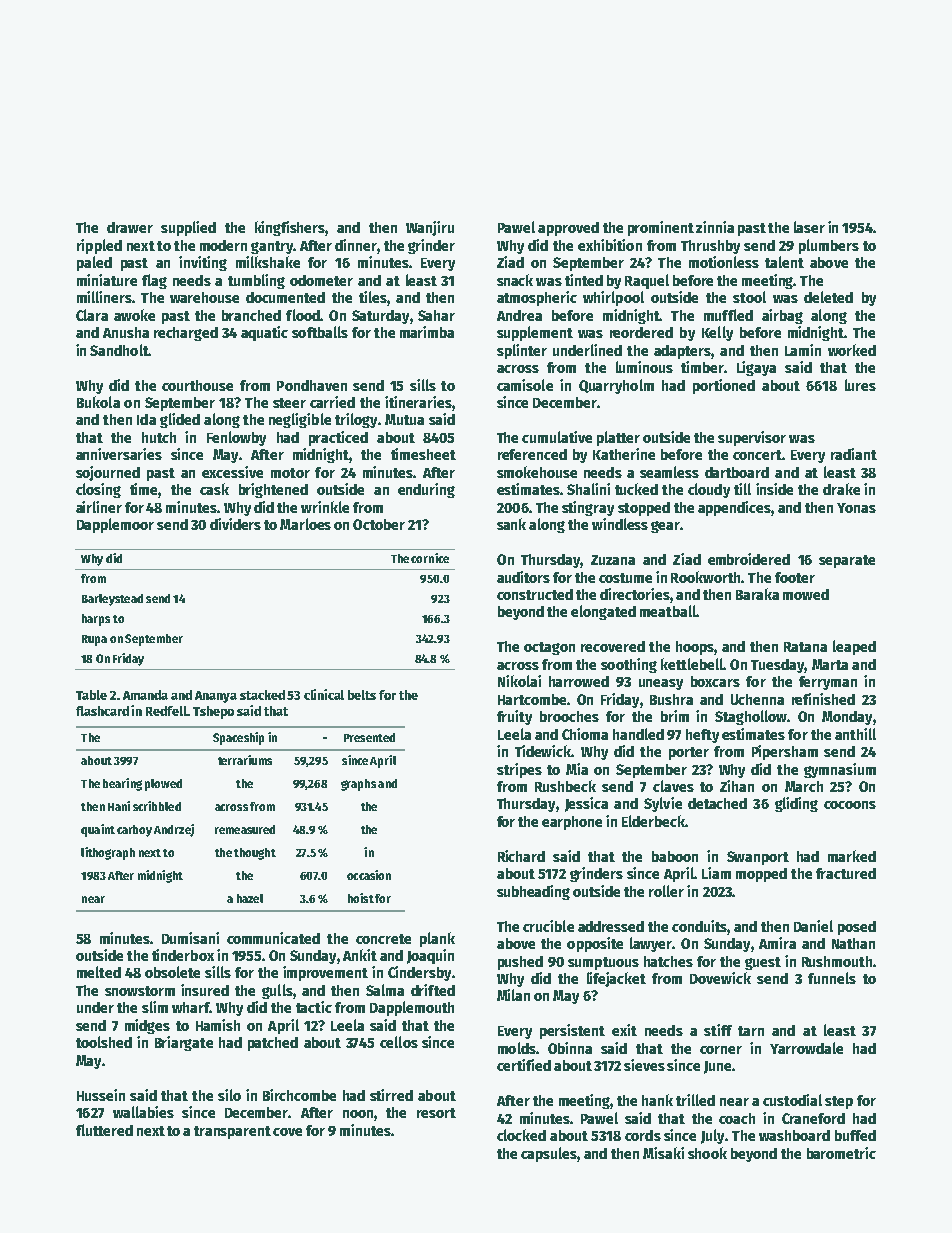 This image has width=952, height=1233. Describe the element at coordinates (98, 402) in the image. I see `Bukola` at that location.
